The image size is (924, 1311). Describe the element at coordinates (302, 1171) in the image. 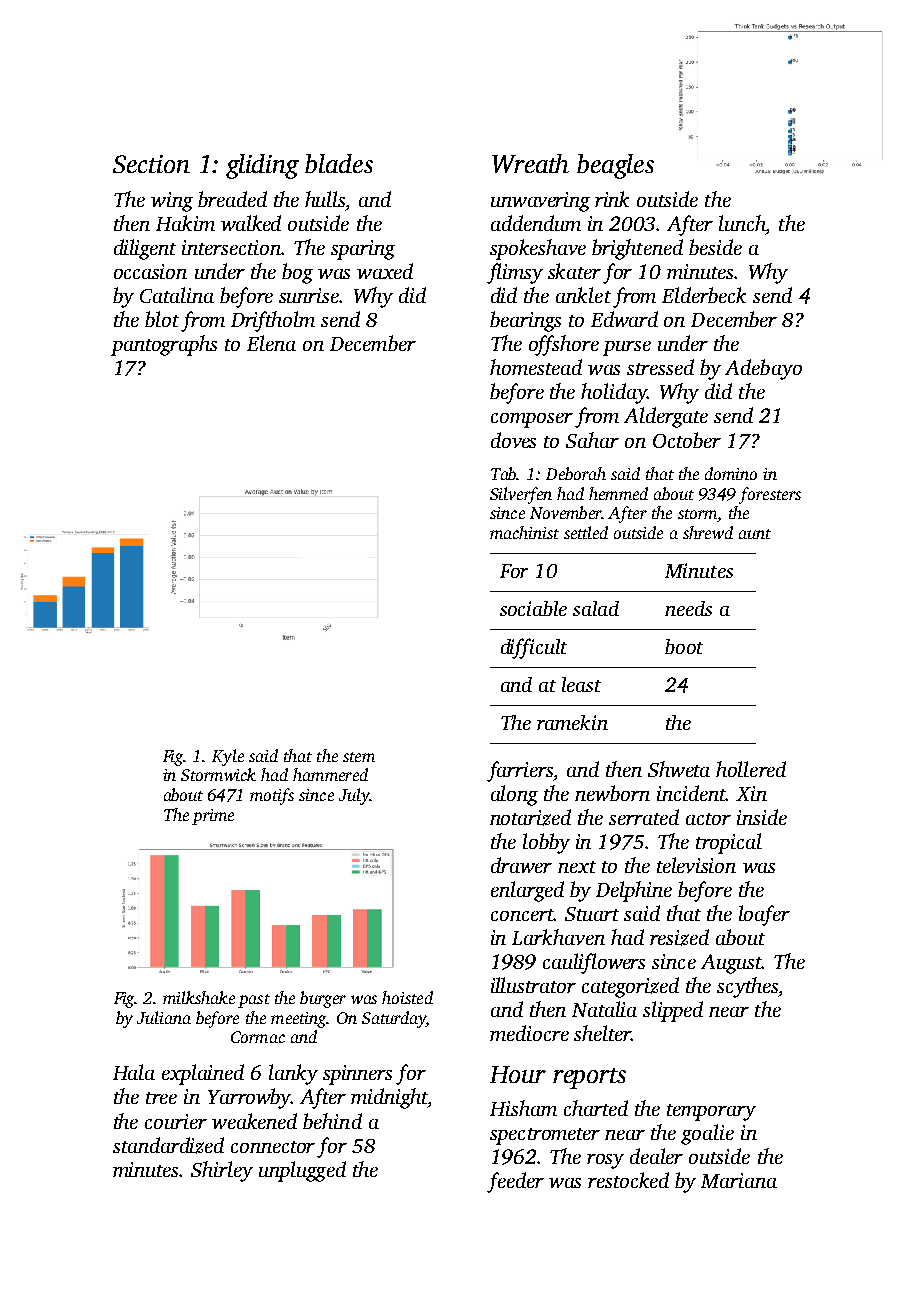

I see `unplugged` at that location.
